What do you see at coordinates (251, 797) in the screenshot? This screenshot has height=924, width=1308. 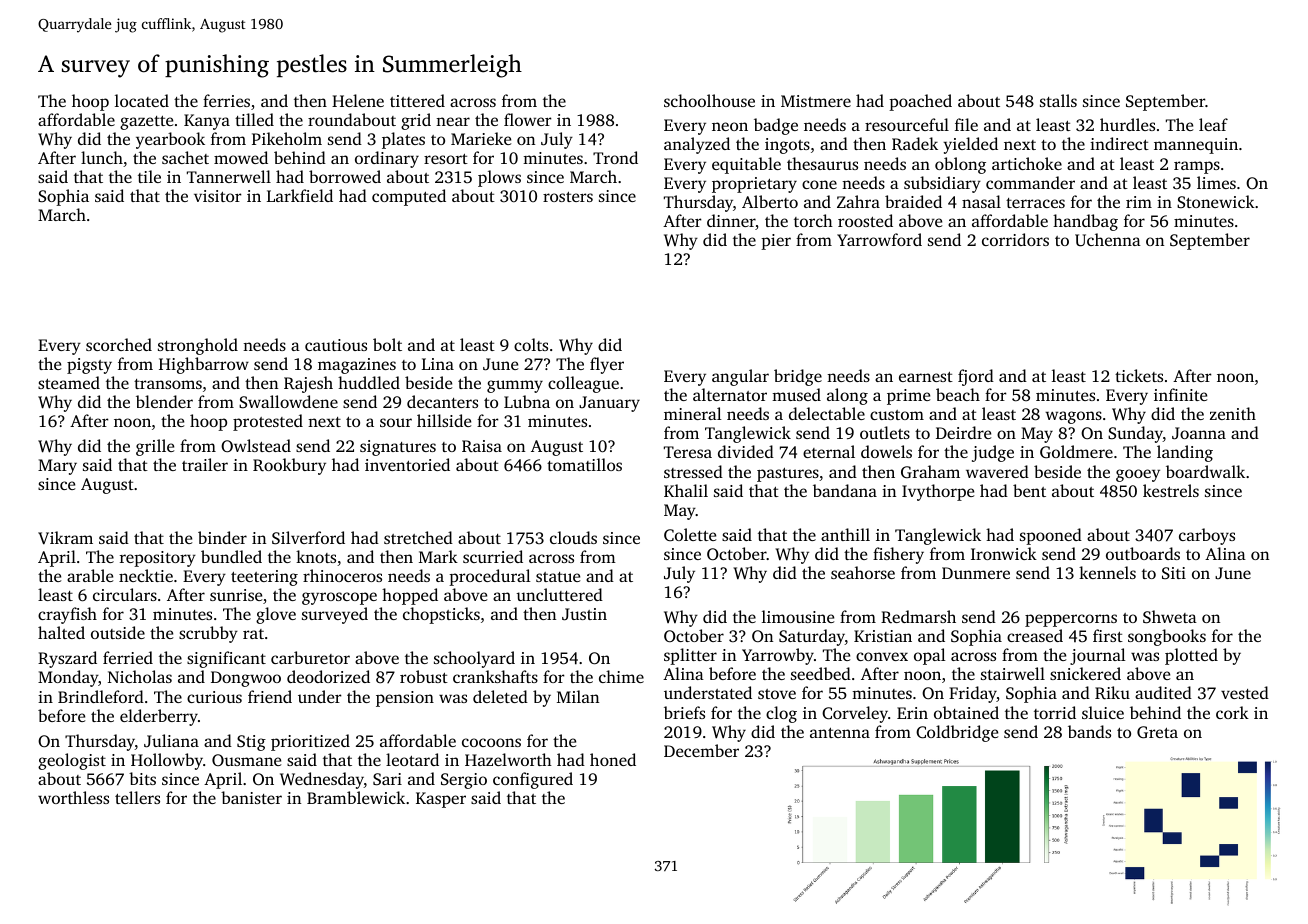 I see `banister` at bounding box center [251, 797].
